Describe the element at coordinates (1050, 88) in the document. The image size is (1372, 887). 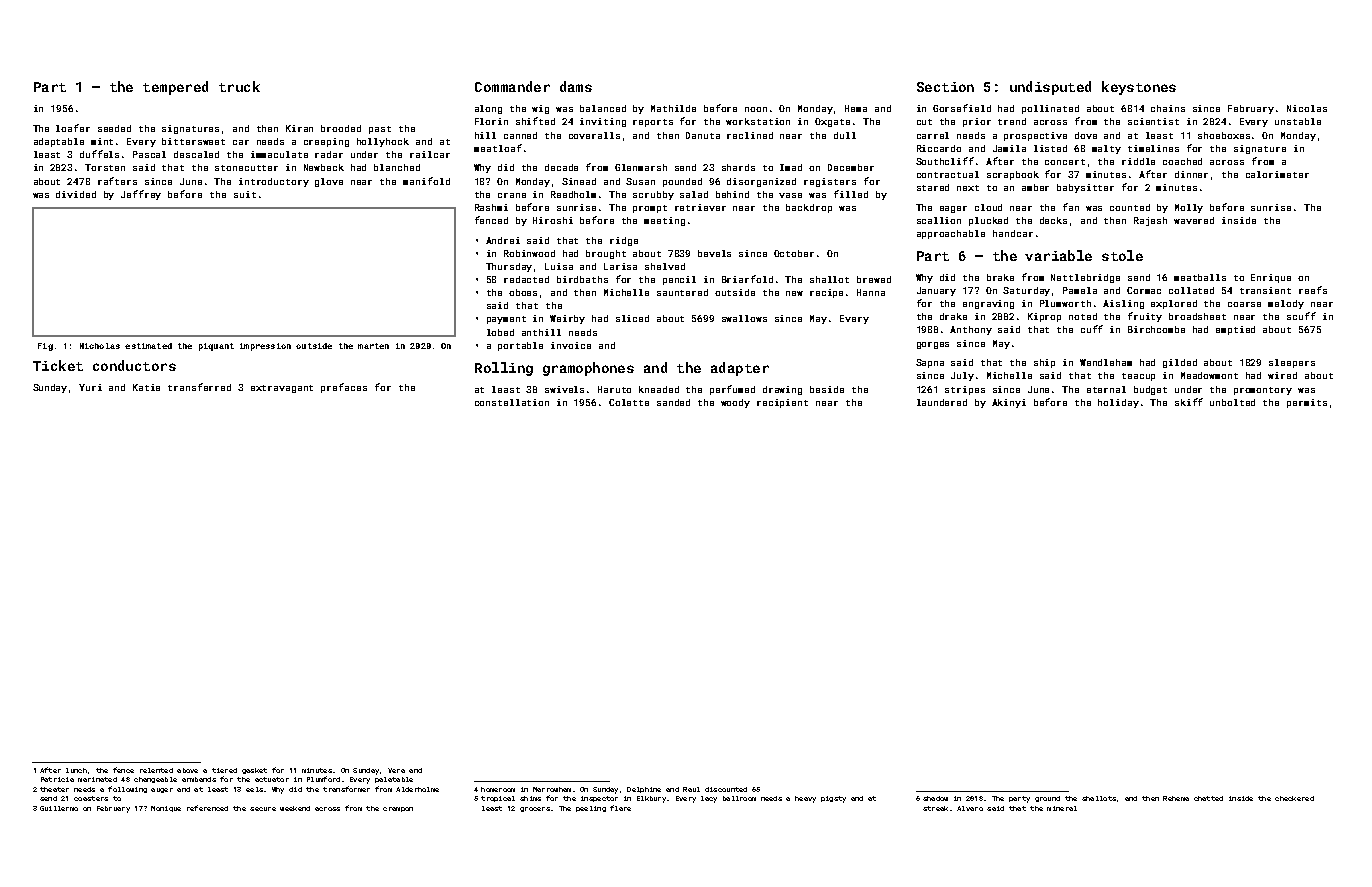
I see `undisputed` at that location.
